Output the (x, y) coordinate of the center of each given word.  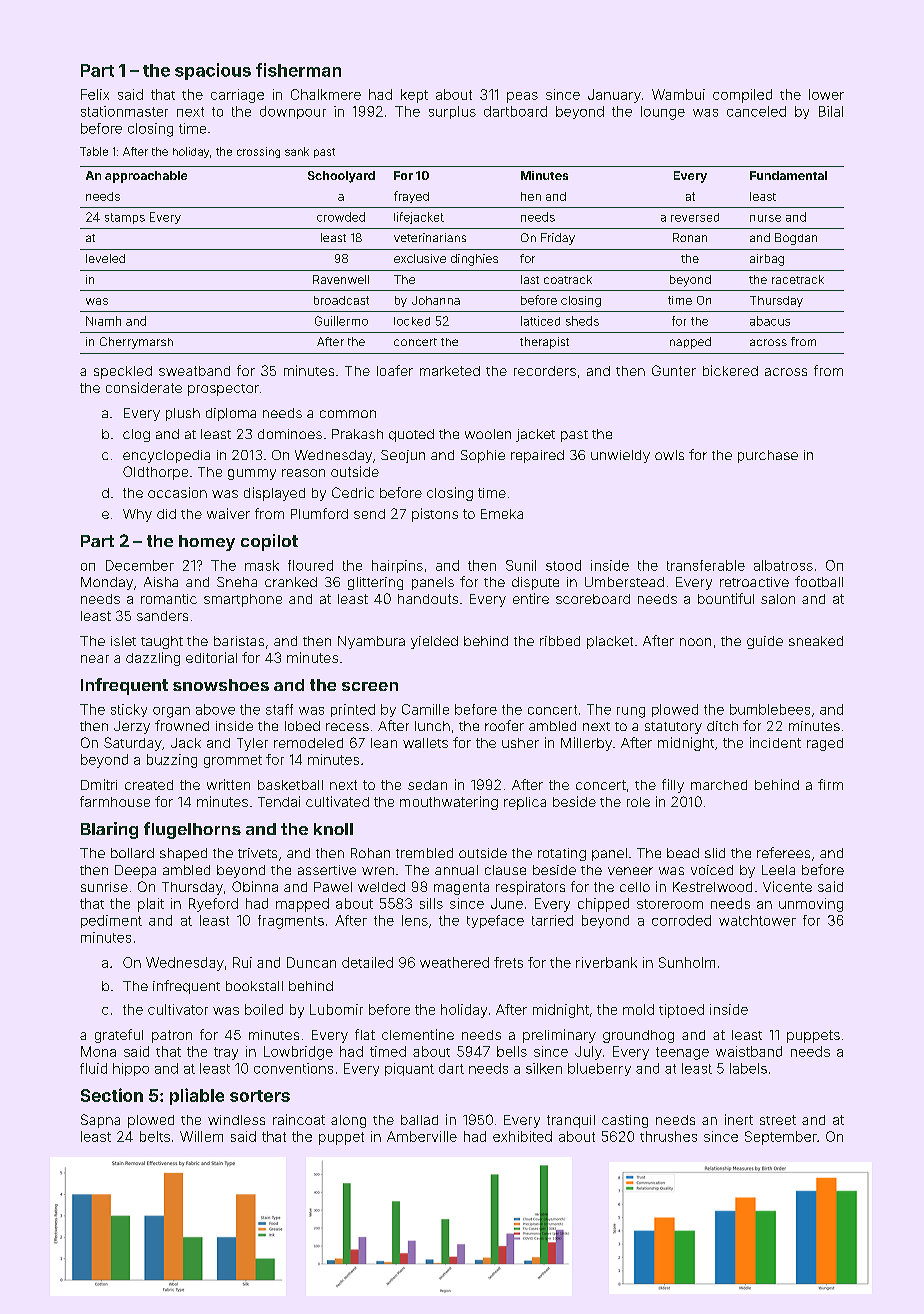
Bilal (831, 111)
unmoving (811, 905)
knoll (333, 829)
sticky (129, 710)
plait (151, 905)
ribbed (560, 641)
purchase (768, 456)
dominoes (290, 434)
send (369, 514)
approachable (146, 177)
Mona (98, 1051)
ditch (722, 726)
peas (522, 97)
